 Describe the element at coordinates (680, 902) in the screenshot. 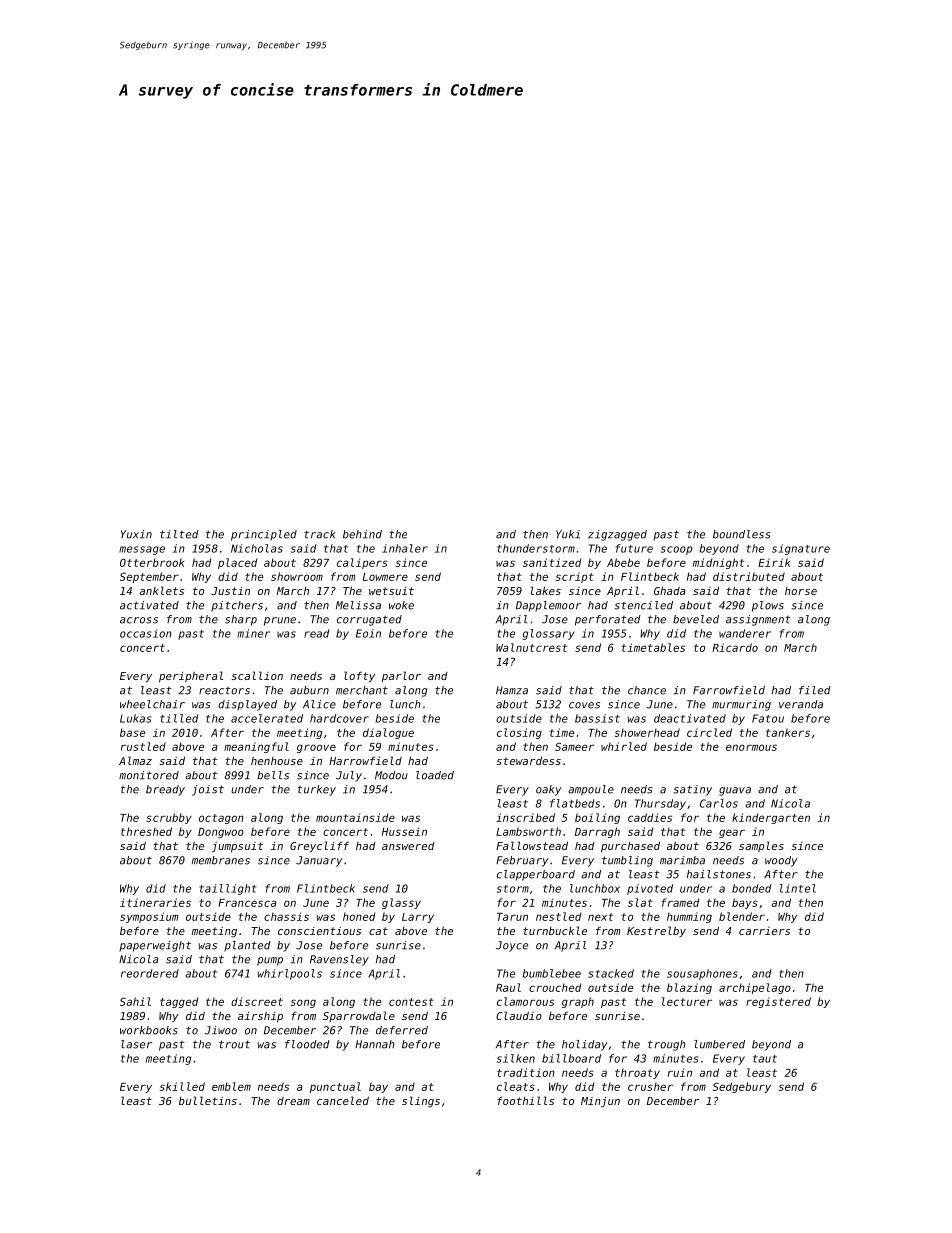

I see `framed` at that location.
